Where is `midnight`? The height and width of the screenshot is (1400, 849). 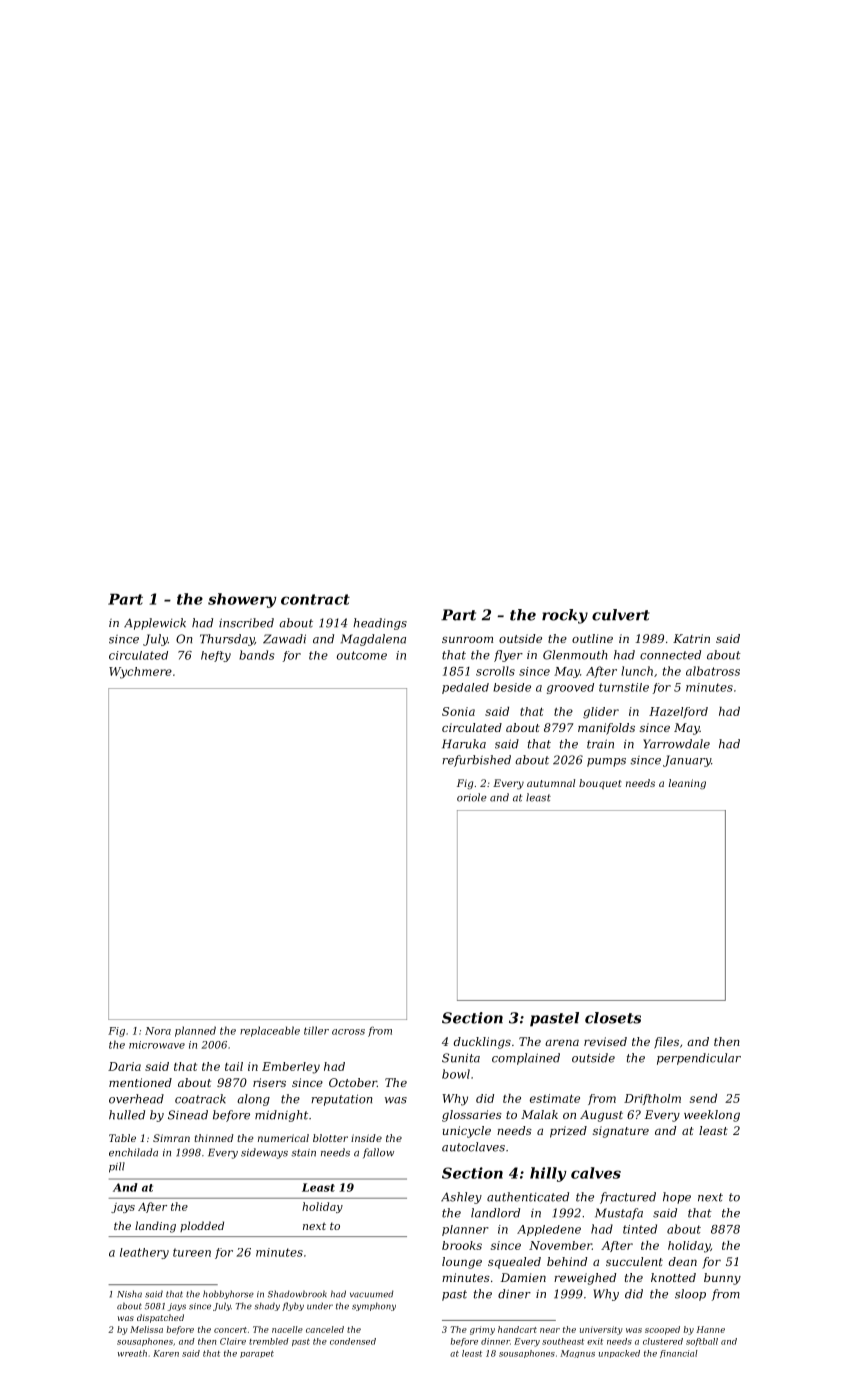
midnight is located at coordinates (281, 1116).
